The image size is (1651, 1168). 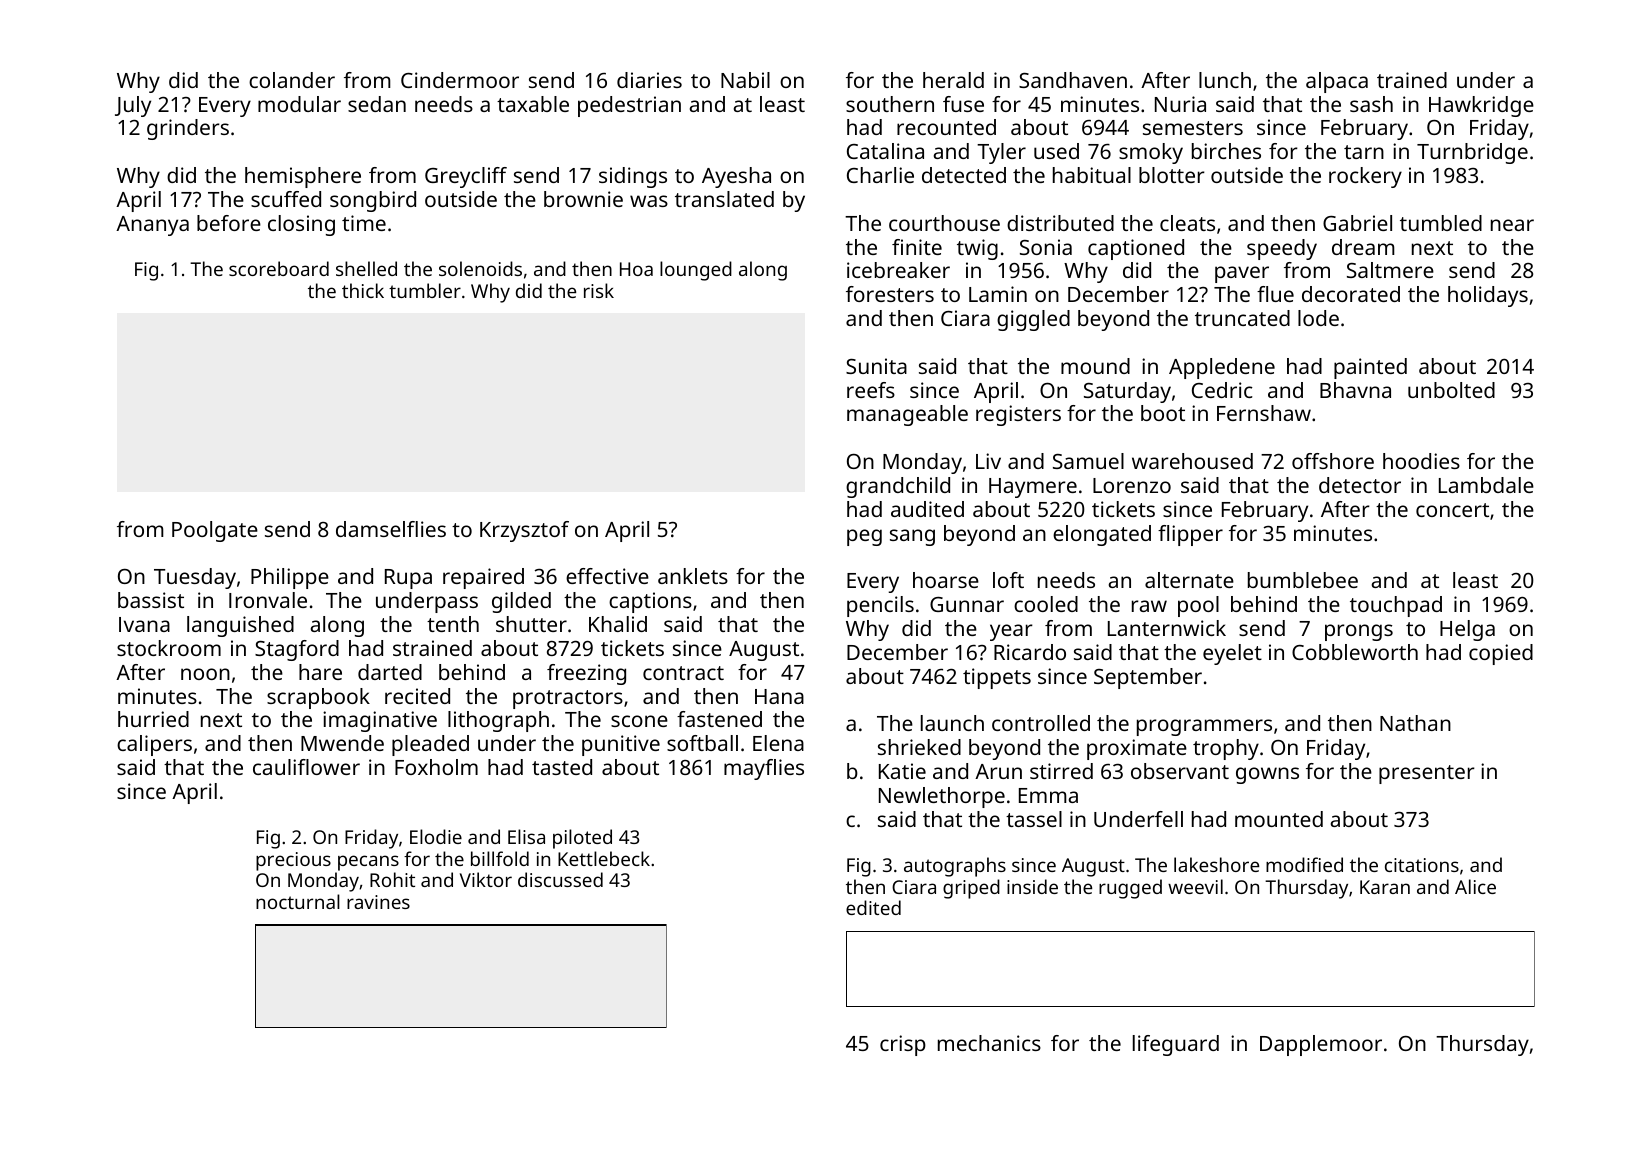 I want to click on copied, so click(x=1501, y=654).
